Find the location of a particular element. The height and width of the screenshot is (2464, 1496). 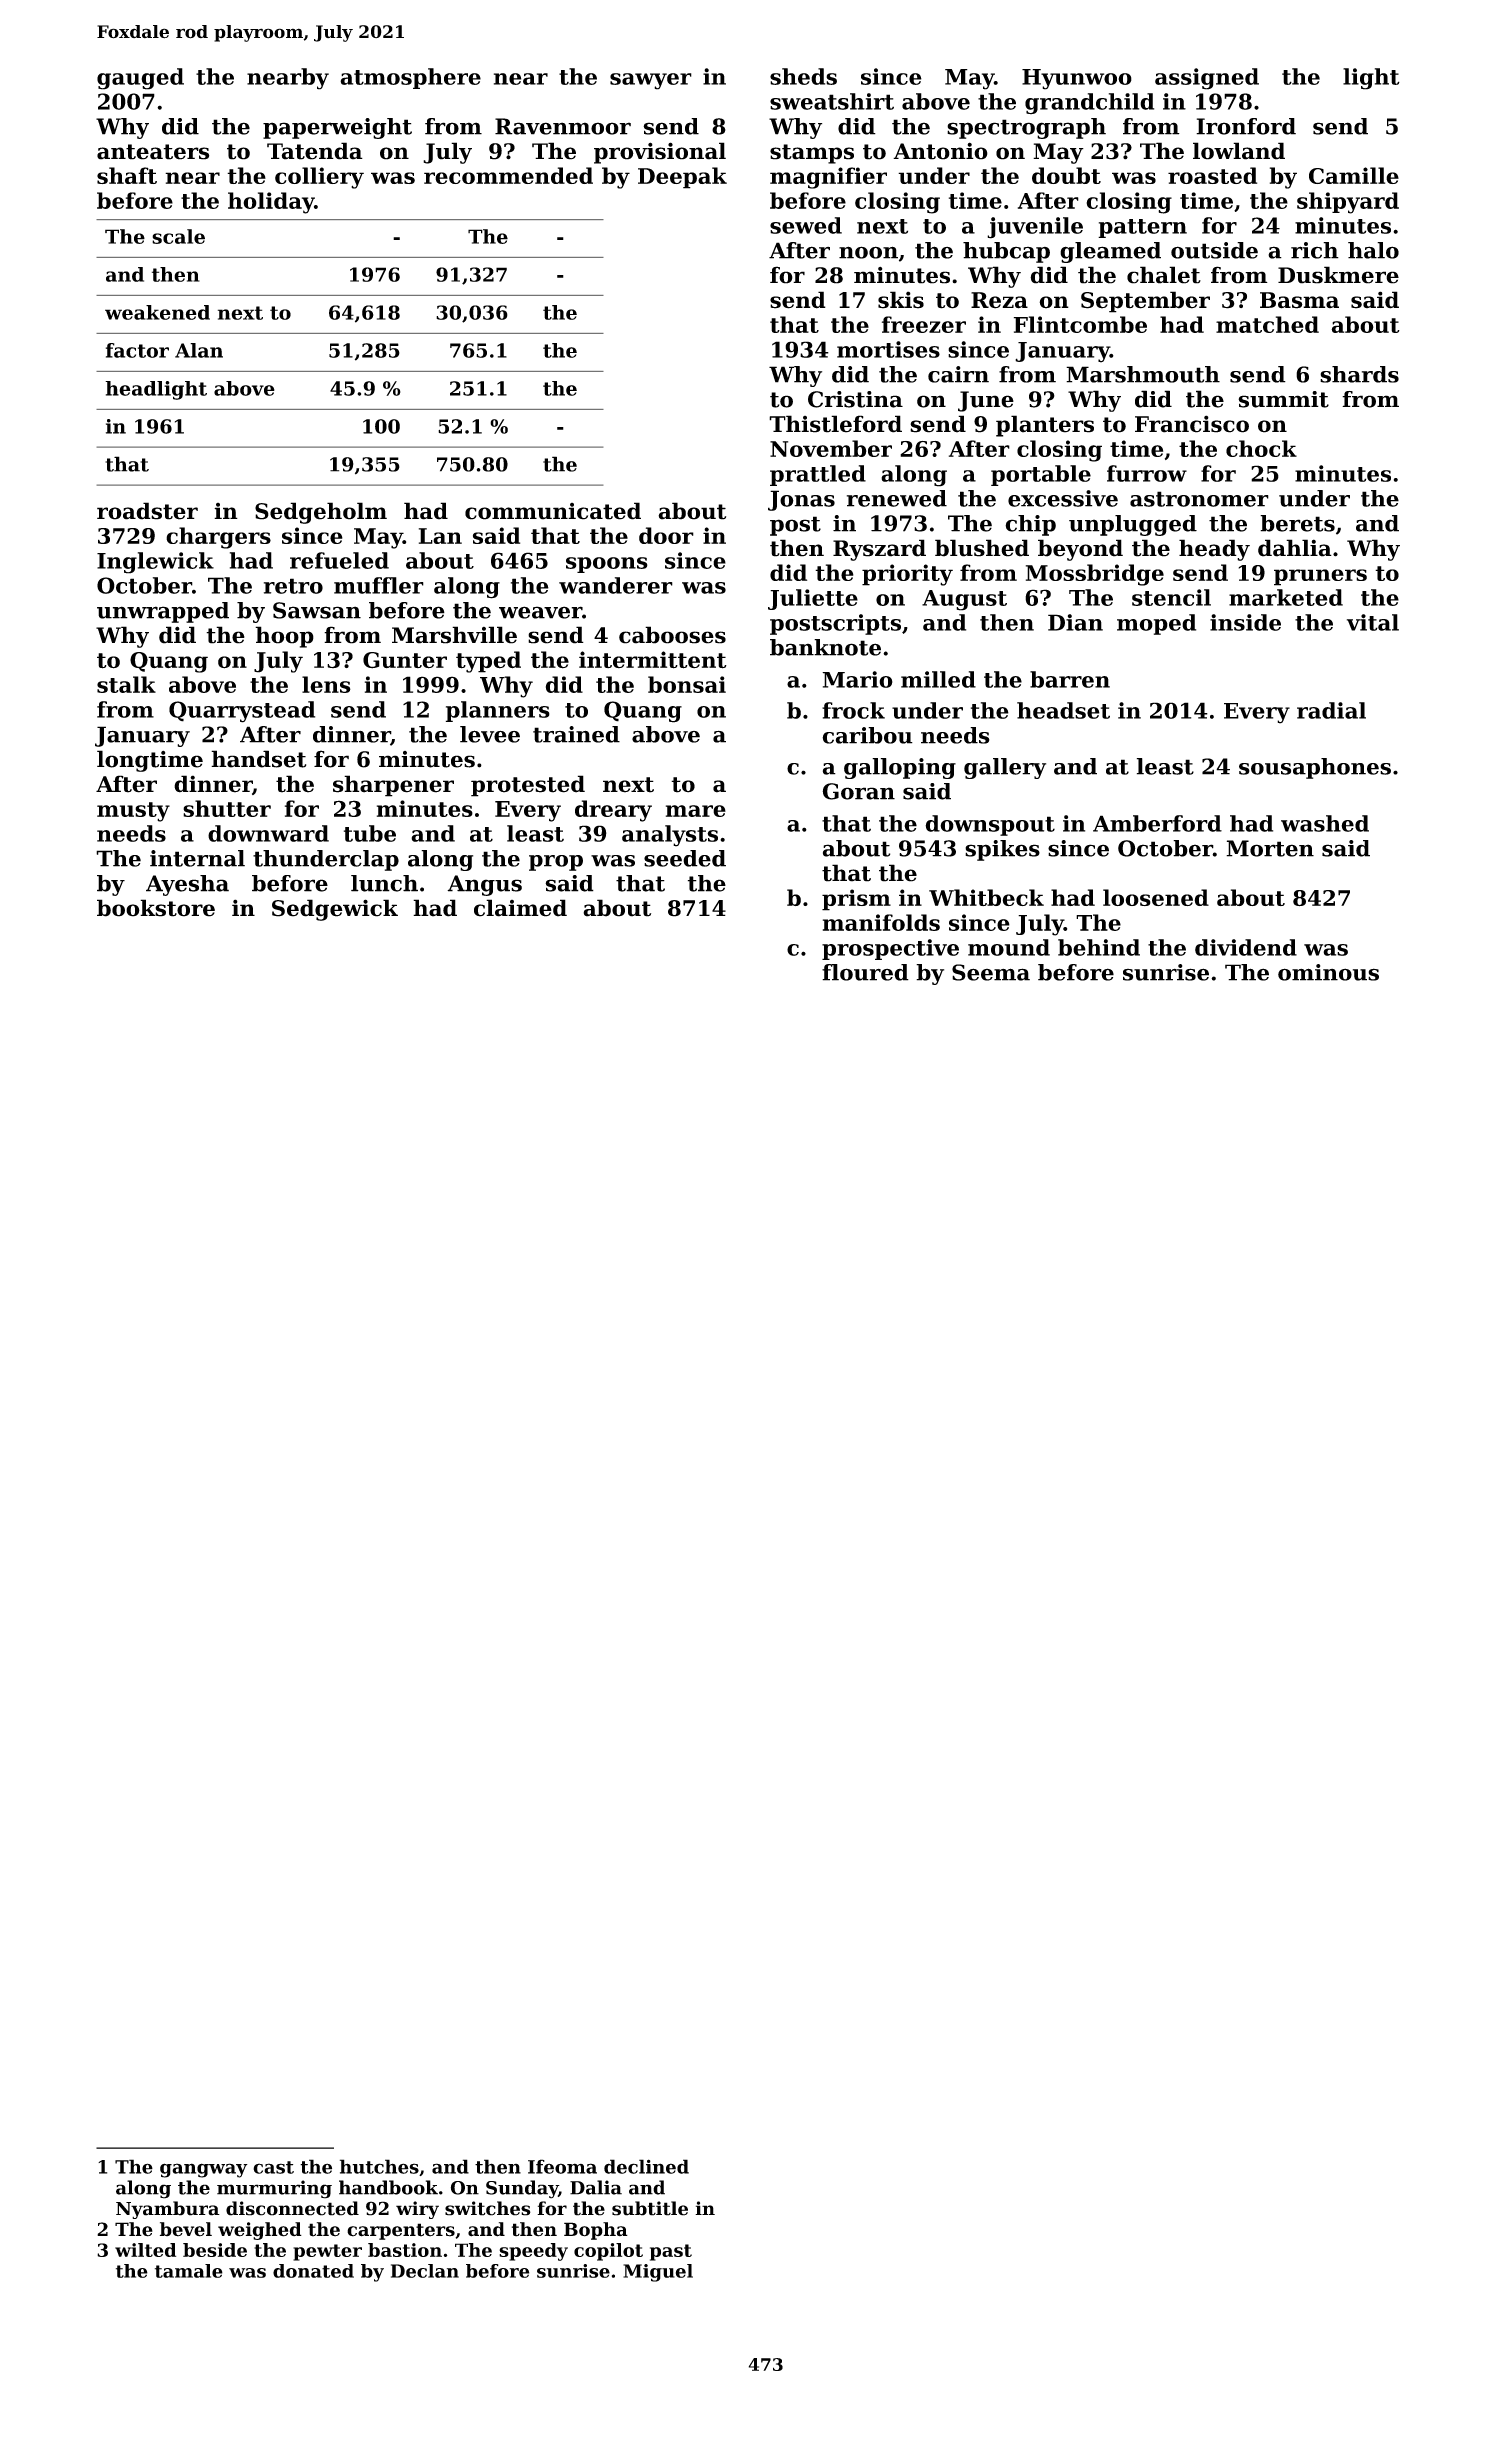

floured is located at coordinates (865, 972).
